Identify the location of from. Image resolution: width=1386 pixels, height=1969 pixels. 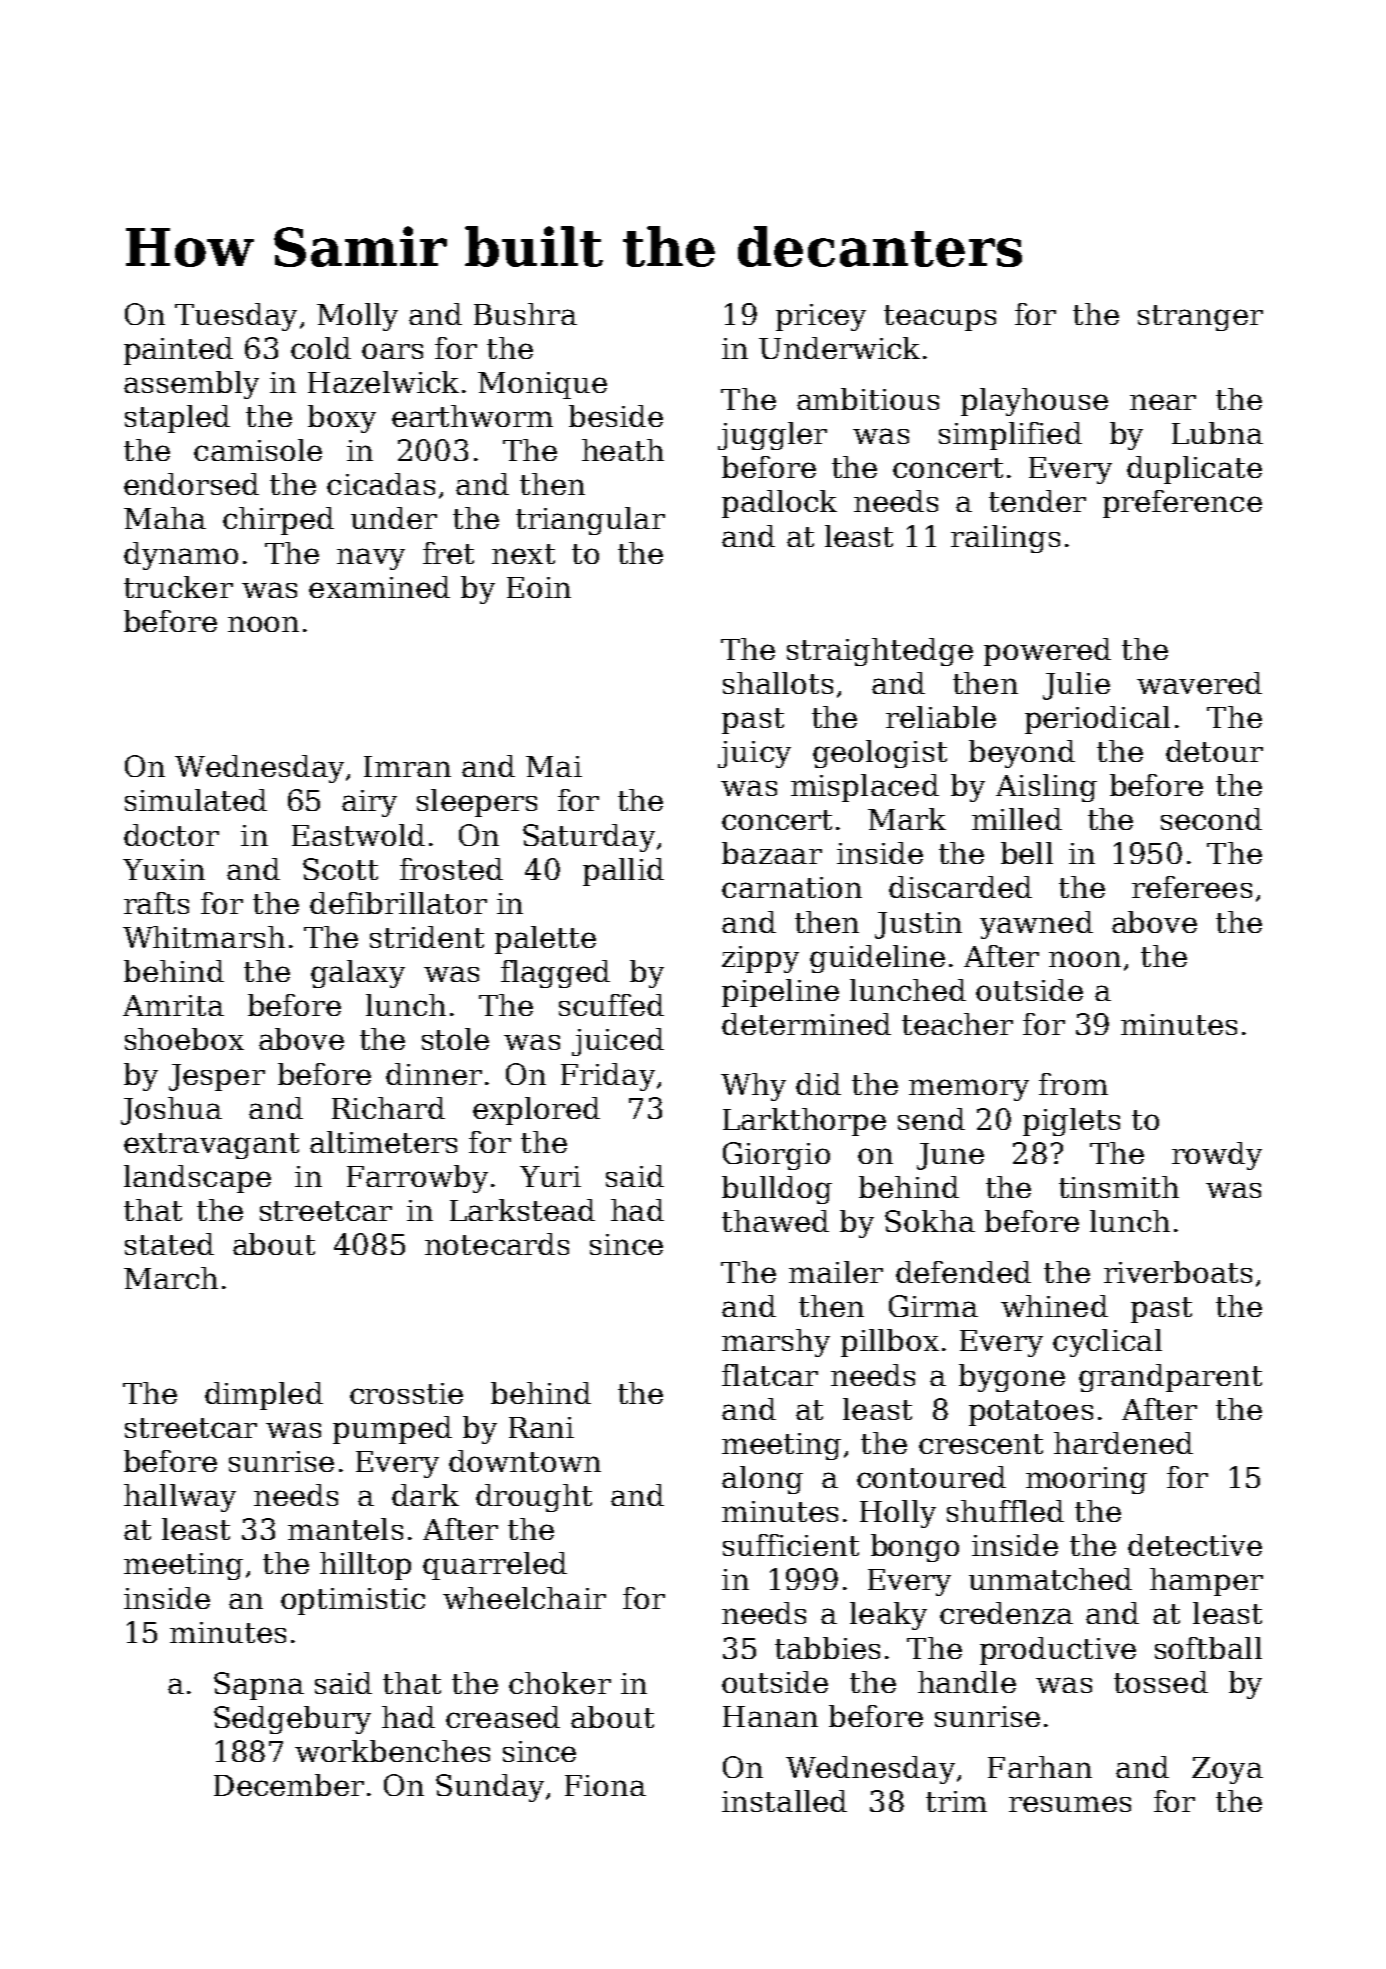
(1073, 1084).
